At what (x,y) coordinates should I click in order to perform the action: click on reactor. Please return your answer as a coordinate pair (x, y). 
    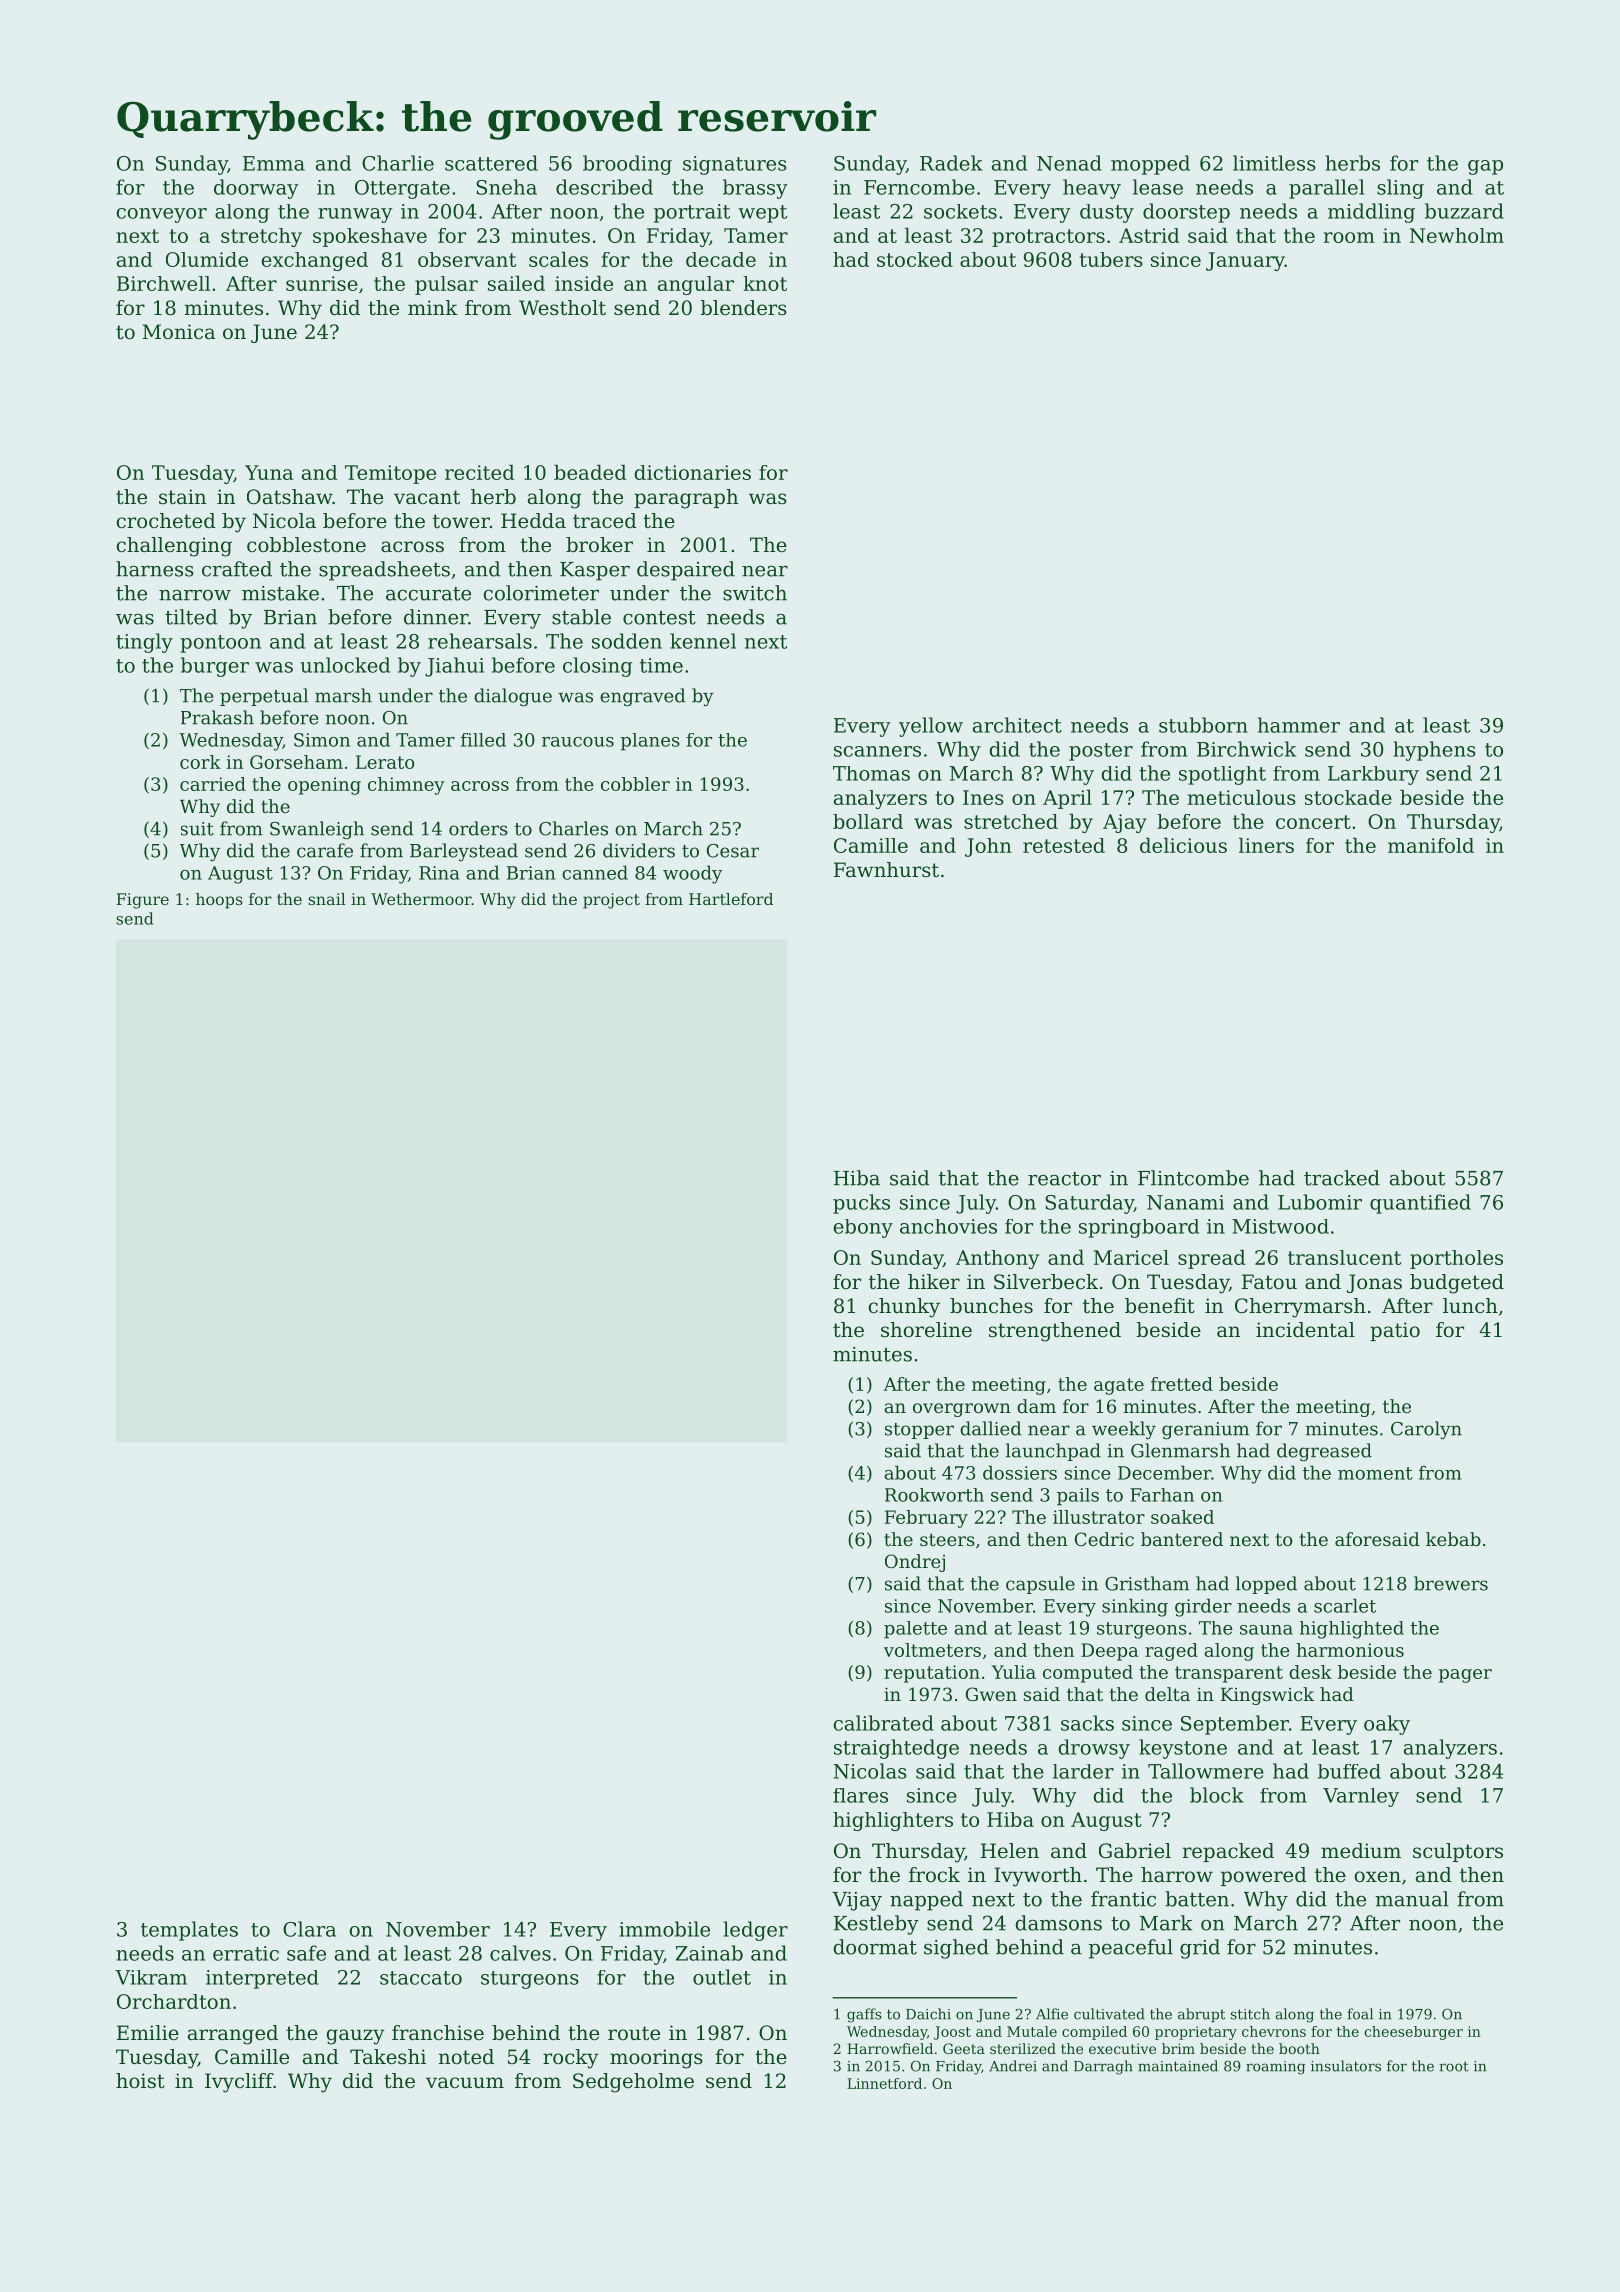
    Looking at the image, I should click on (1064, 1179).
